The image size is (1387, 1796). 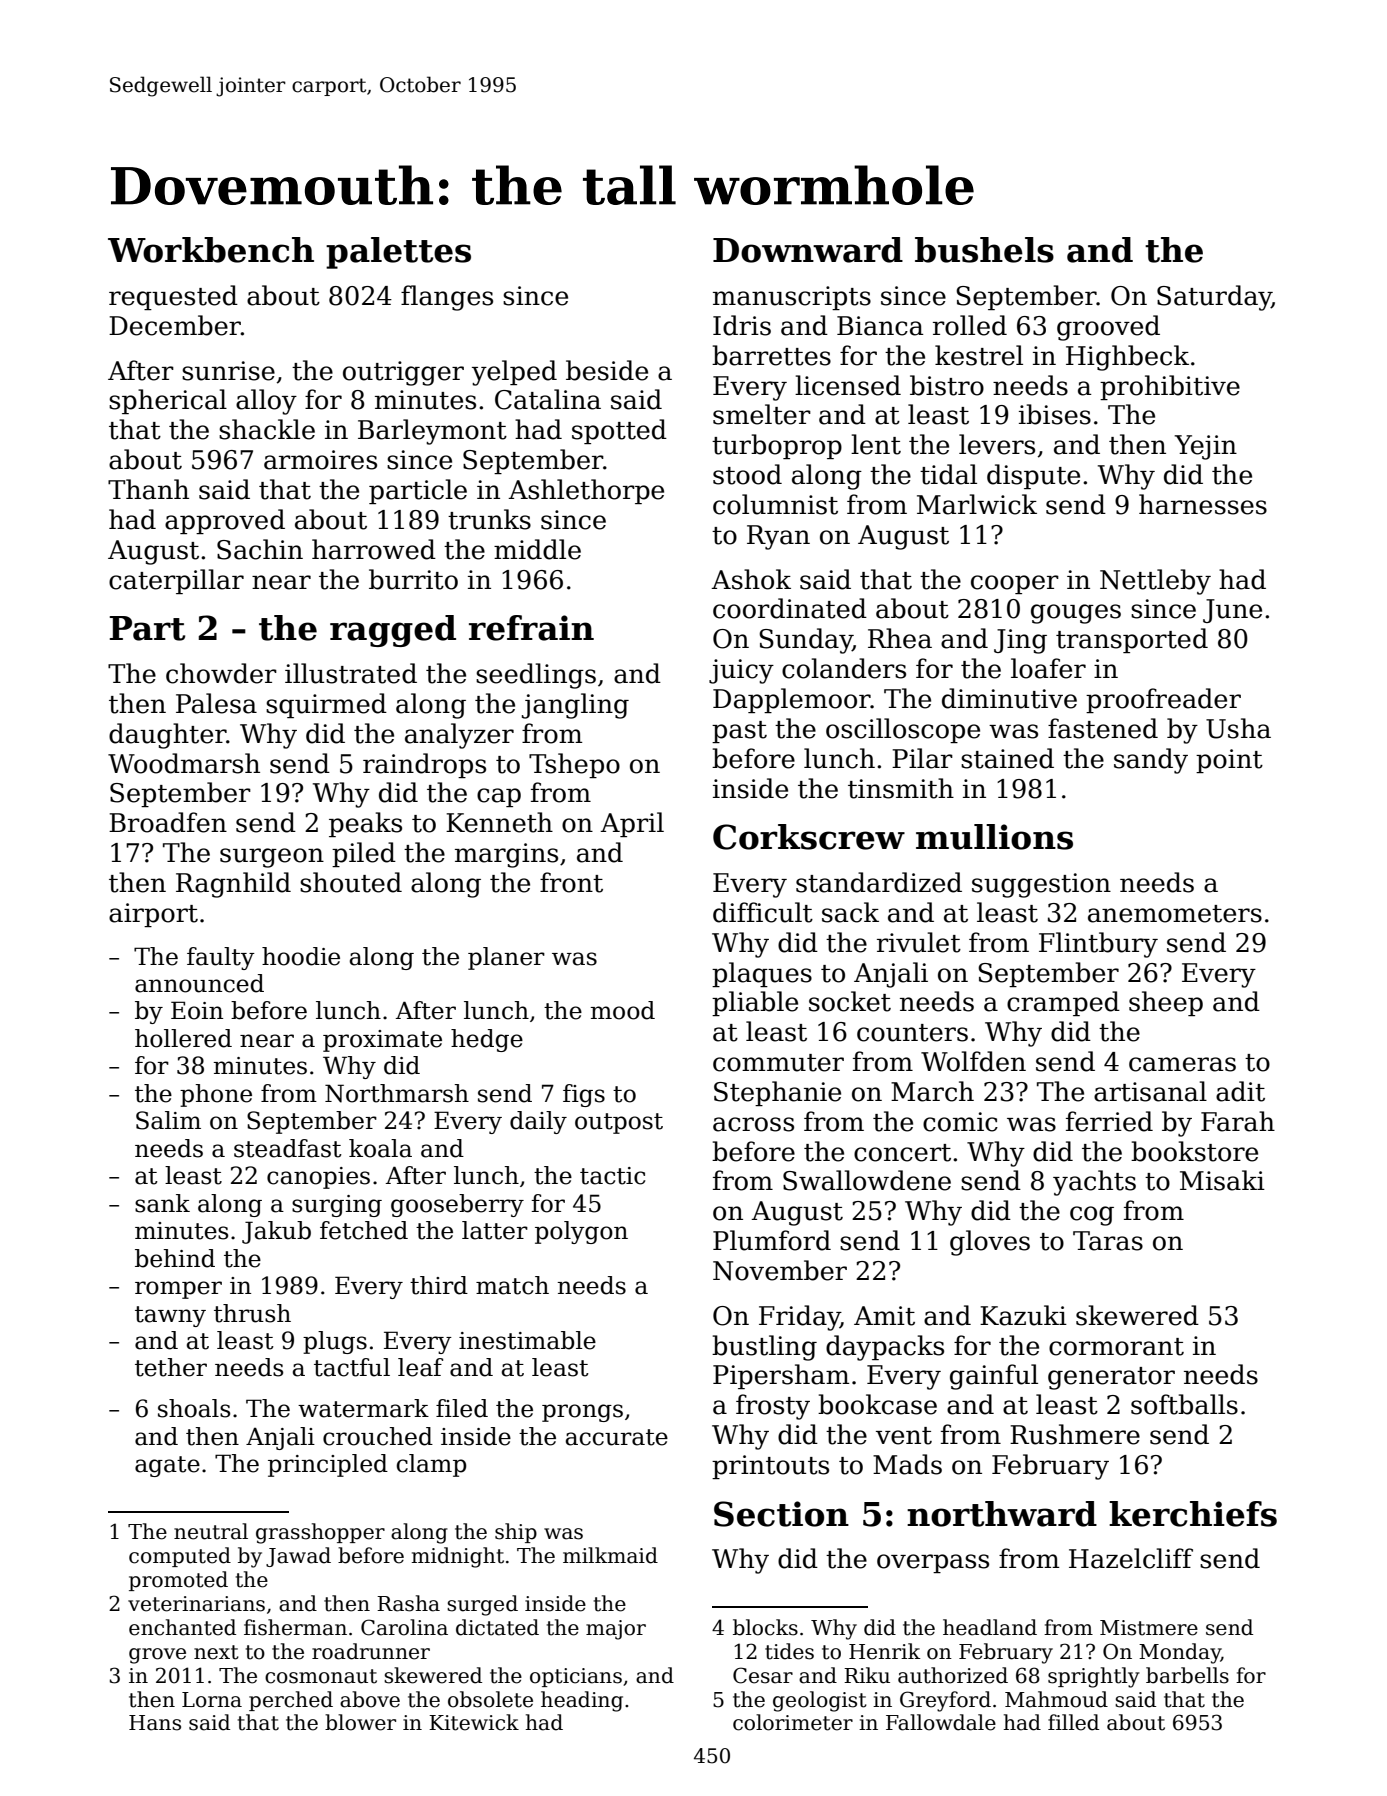 I want to click on blower, so click(x=360, y=1722).
